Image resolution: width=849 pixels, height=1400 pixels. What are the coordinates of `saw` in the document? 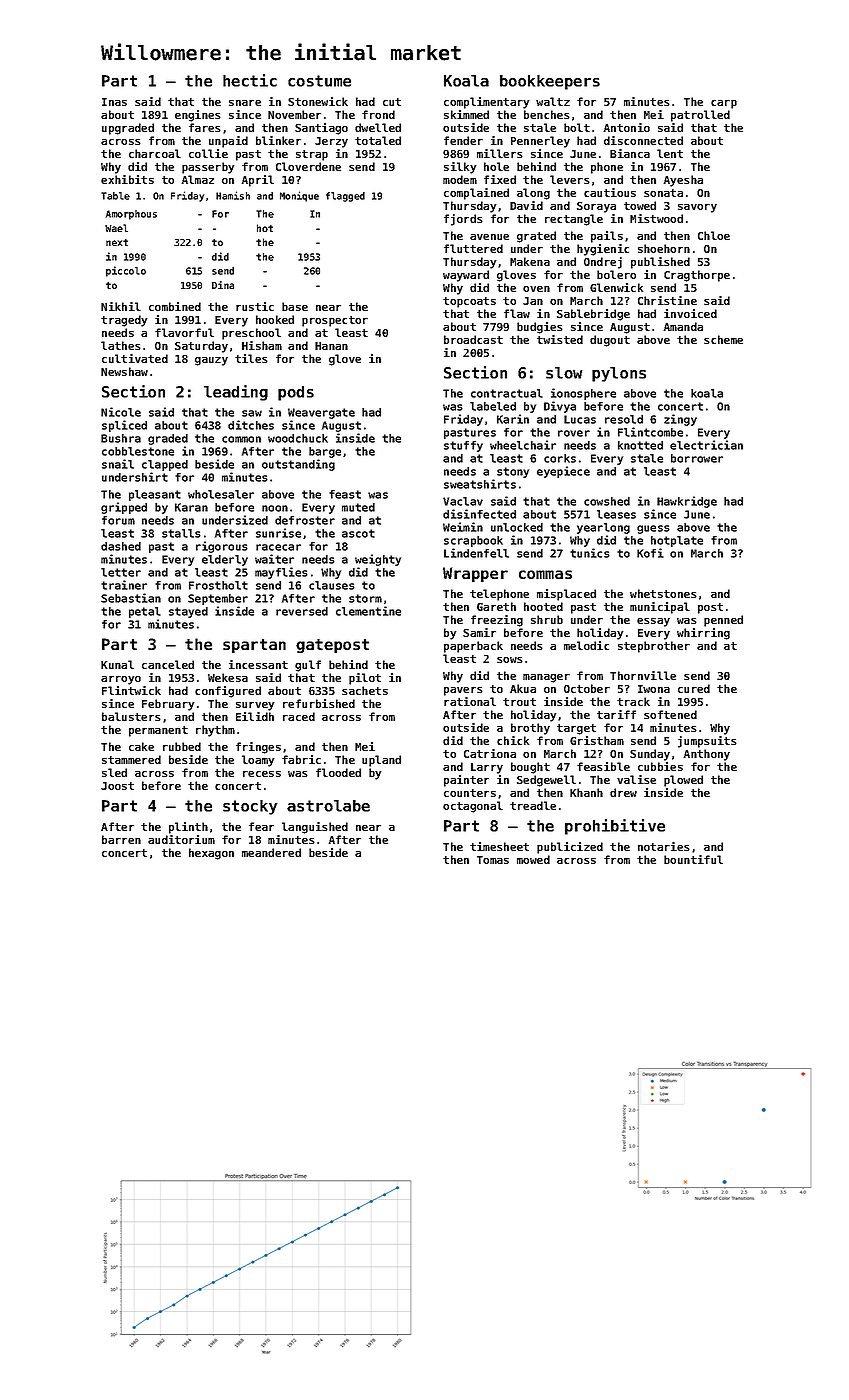 It's located at (252, 413).
